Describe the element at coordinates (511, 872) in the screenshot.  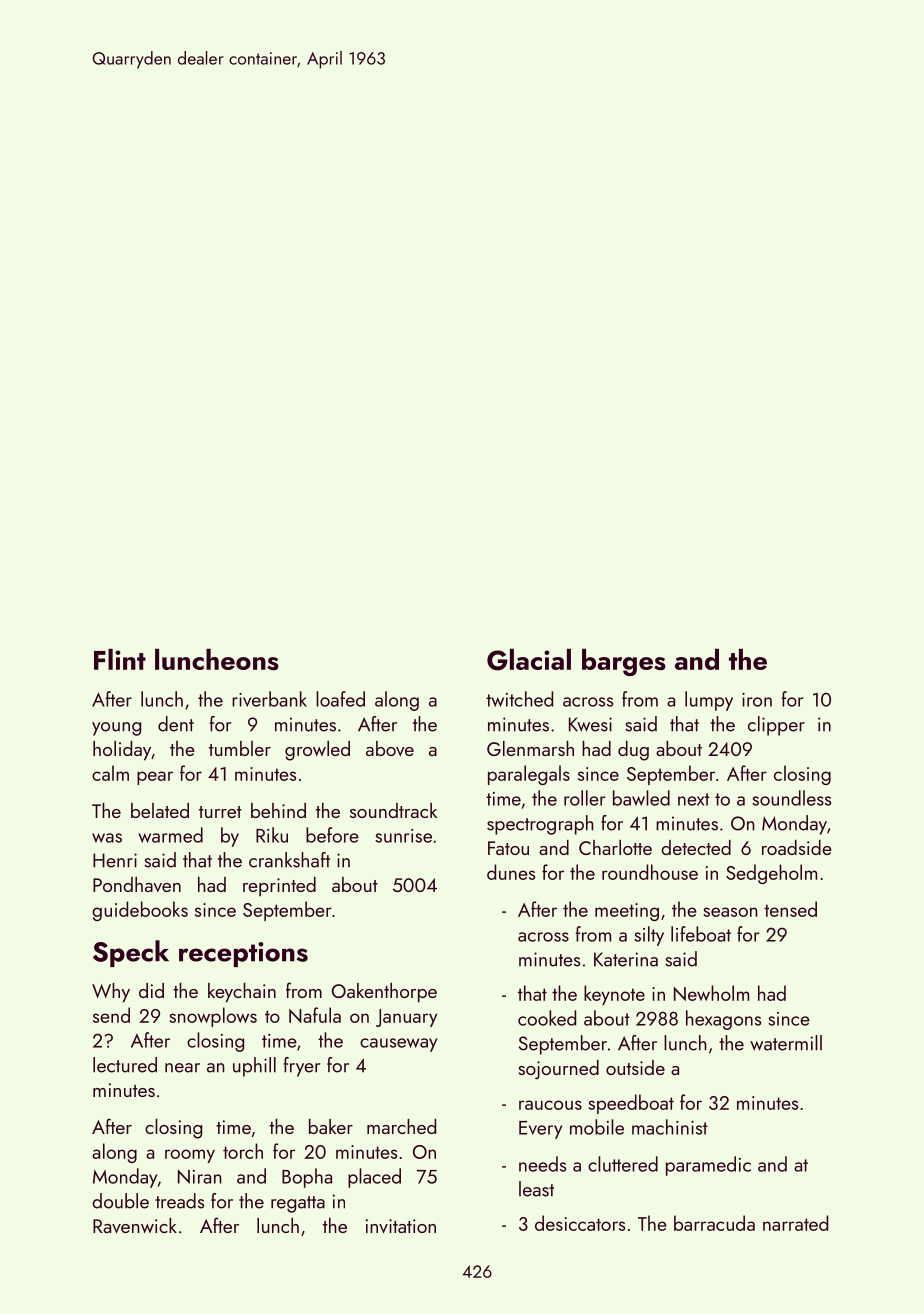
I see `dunes` at that location.
